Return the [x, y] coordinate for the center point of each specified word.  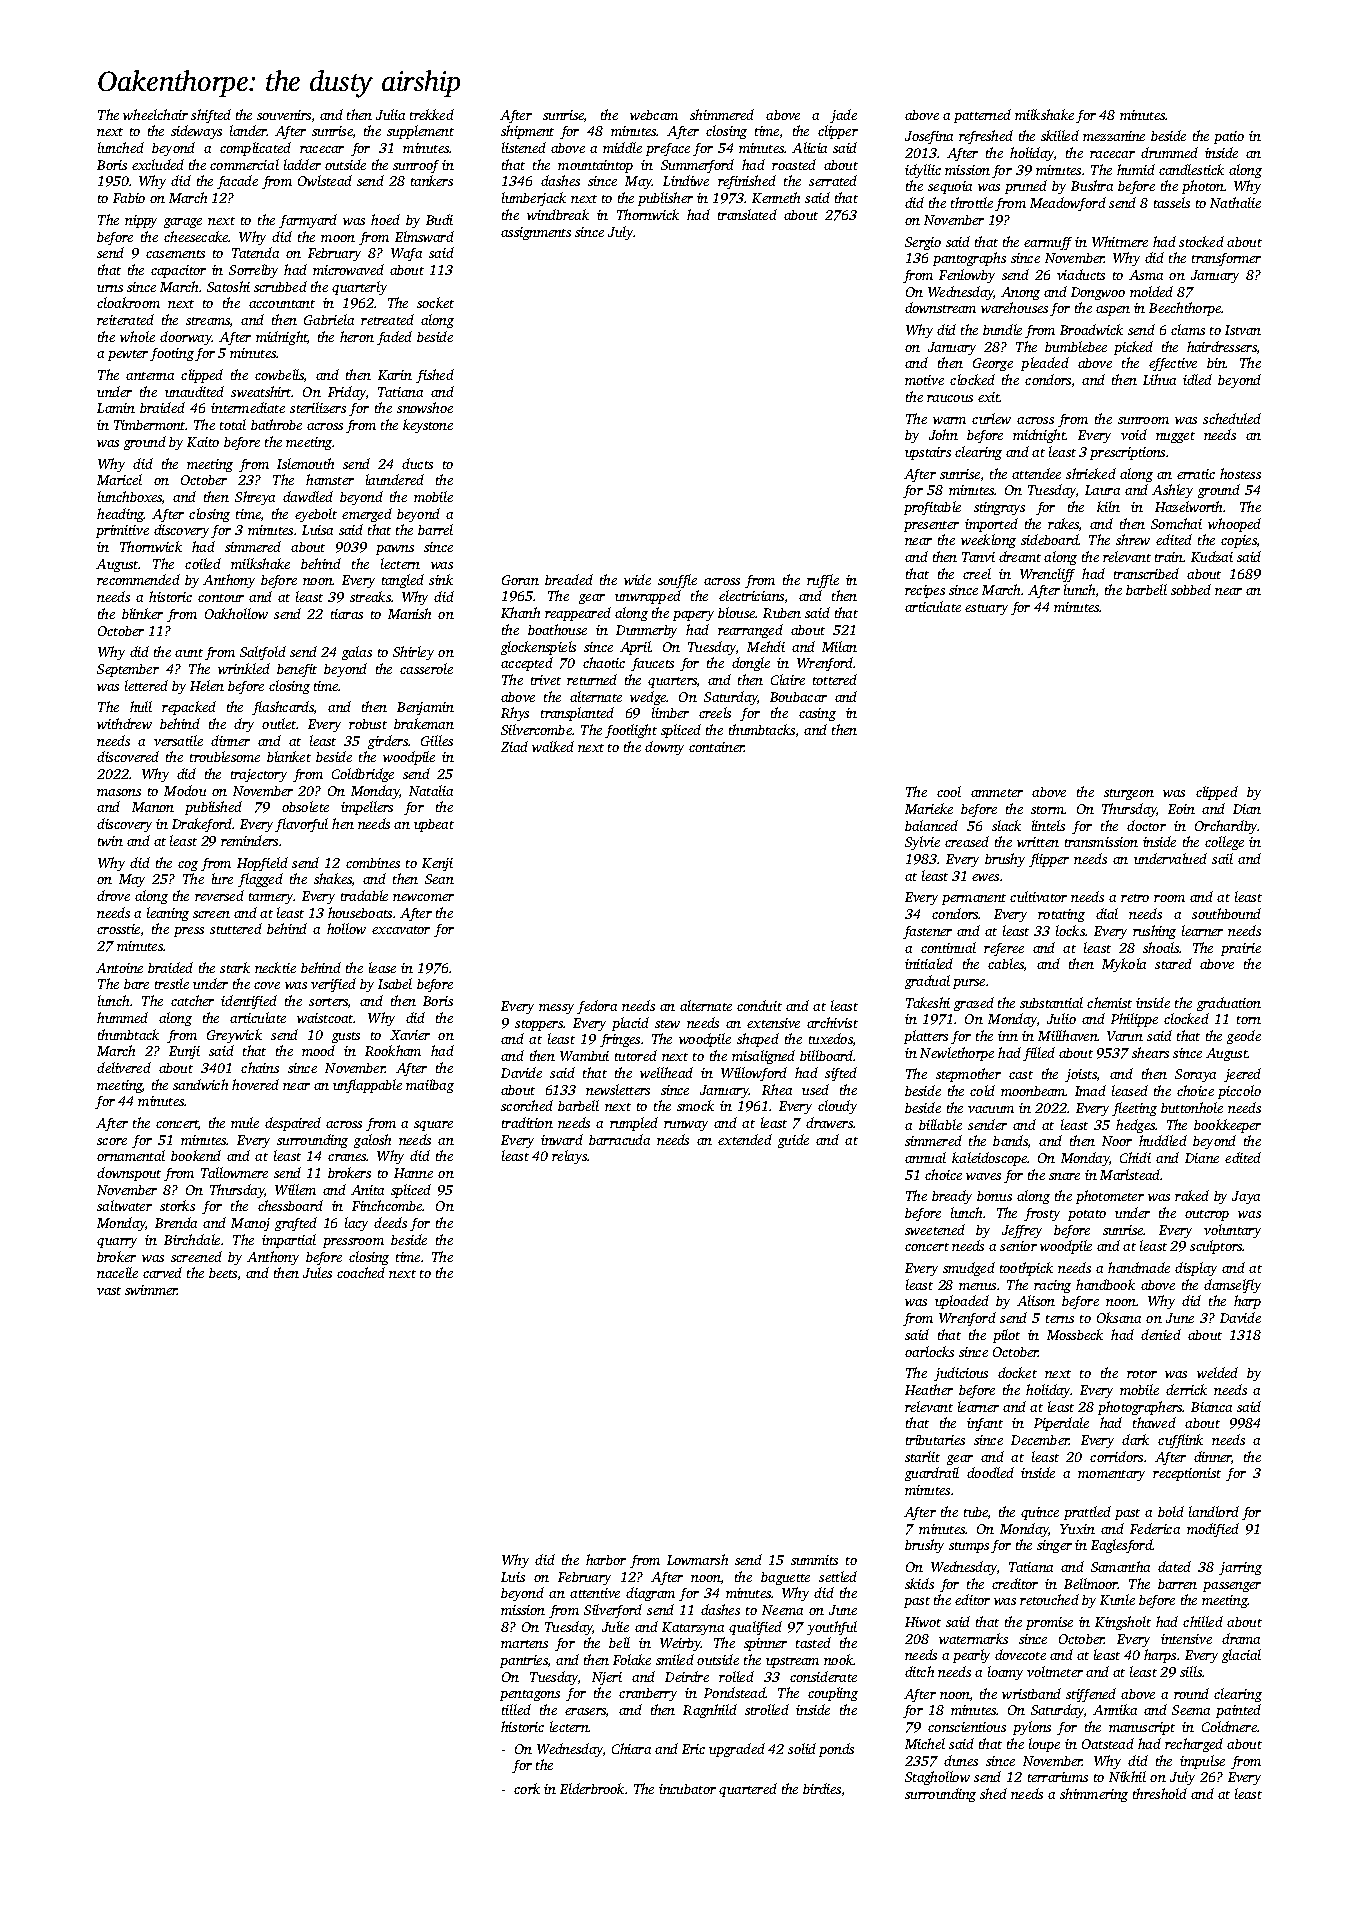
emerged [367, 515]
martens [524, 1644]
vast [109, 1291]
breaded [569, 579]
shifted [211, 116]
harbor [606, 1559]
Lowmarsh [697, 1559]
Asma [1146, 275]
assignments [536, 233]
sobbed [1191, 589]
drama [1241, 1638]
